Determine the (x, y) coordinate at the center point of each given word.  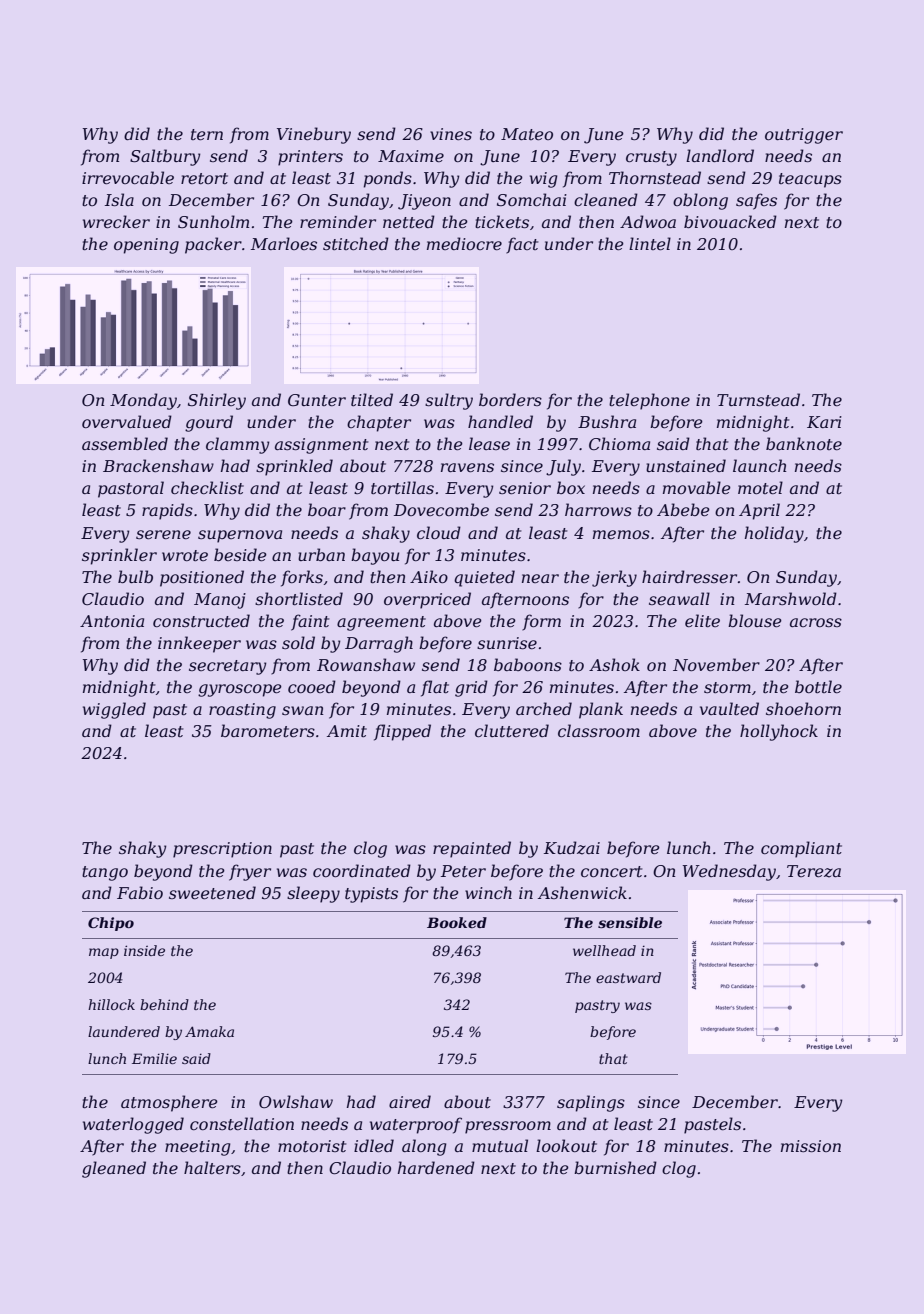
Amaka (209, 1031)
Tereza (814, 871)
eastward (628, 977)
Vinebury (314, 135)
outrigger (804, 136)
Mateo (527, 134)
